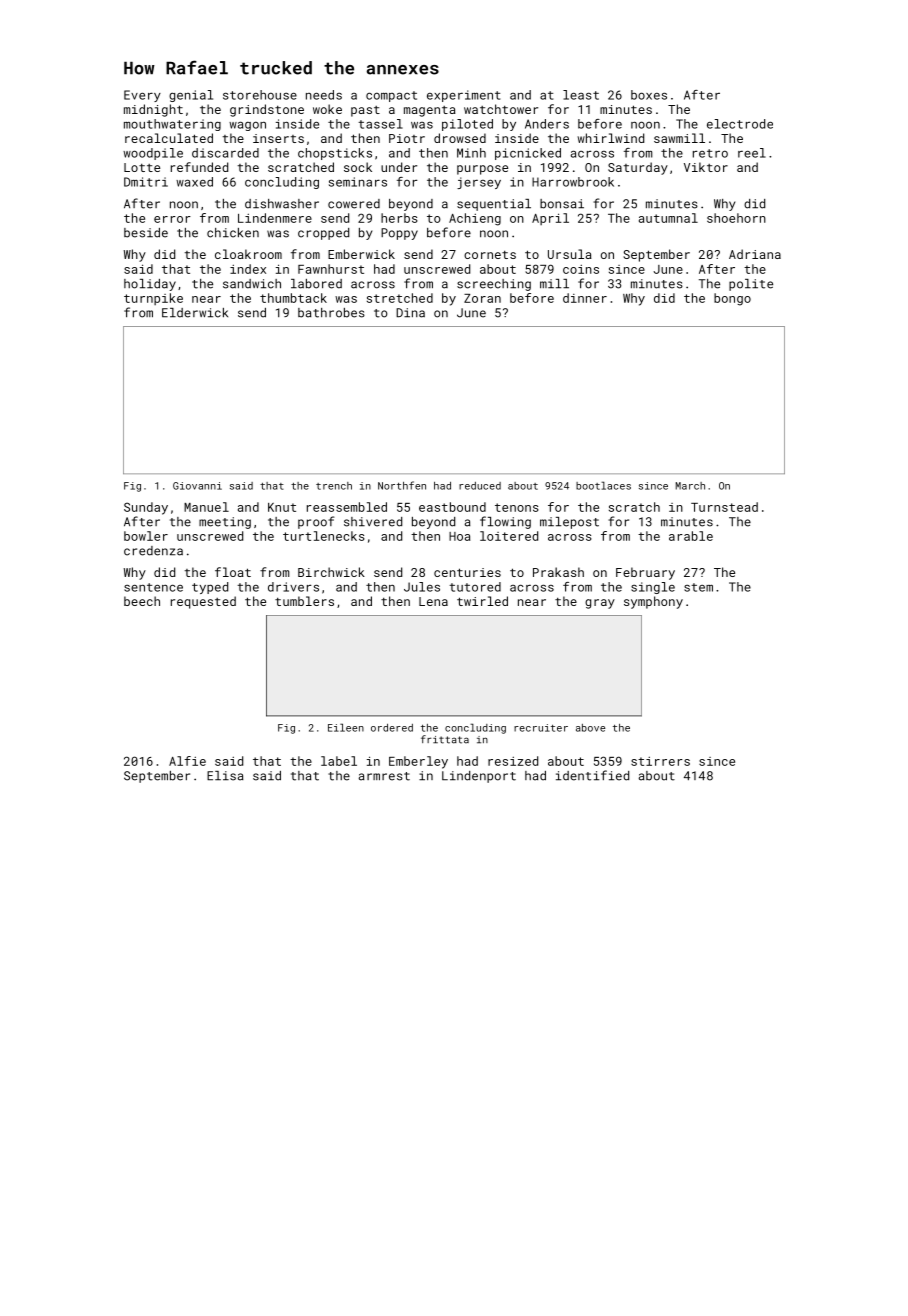  What do you see at coordinates (392, 728) in the screenshot?
I see `ordered` at bounding box center [392, 728].
